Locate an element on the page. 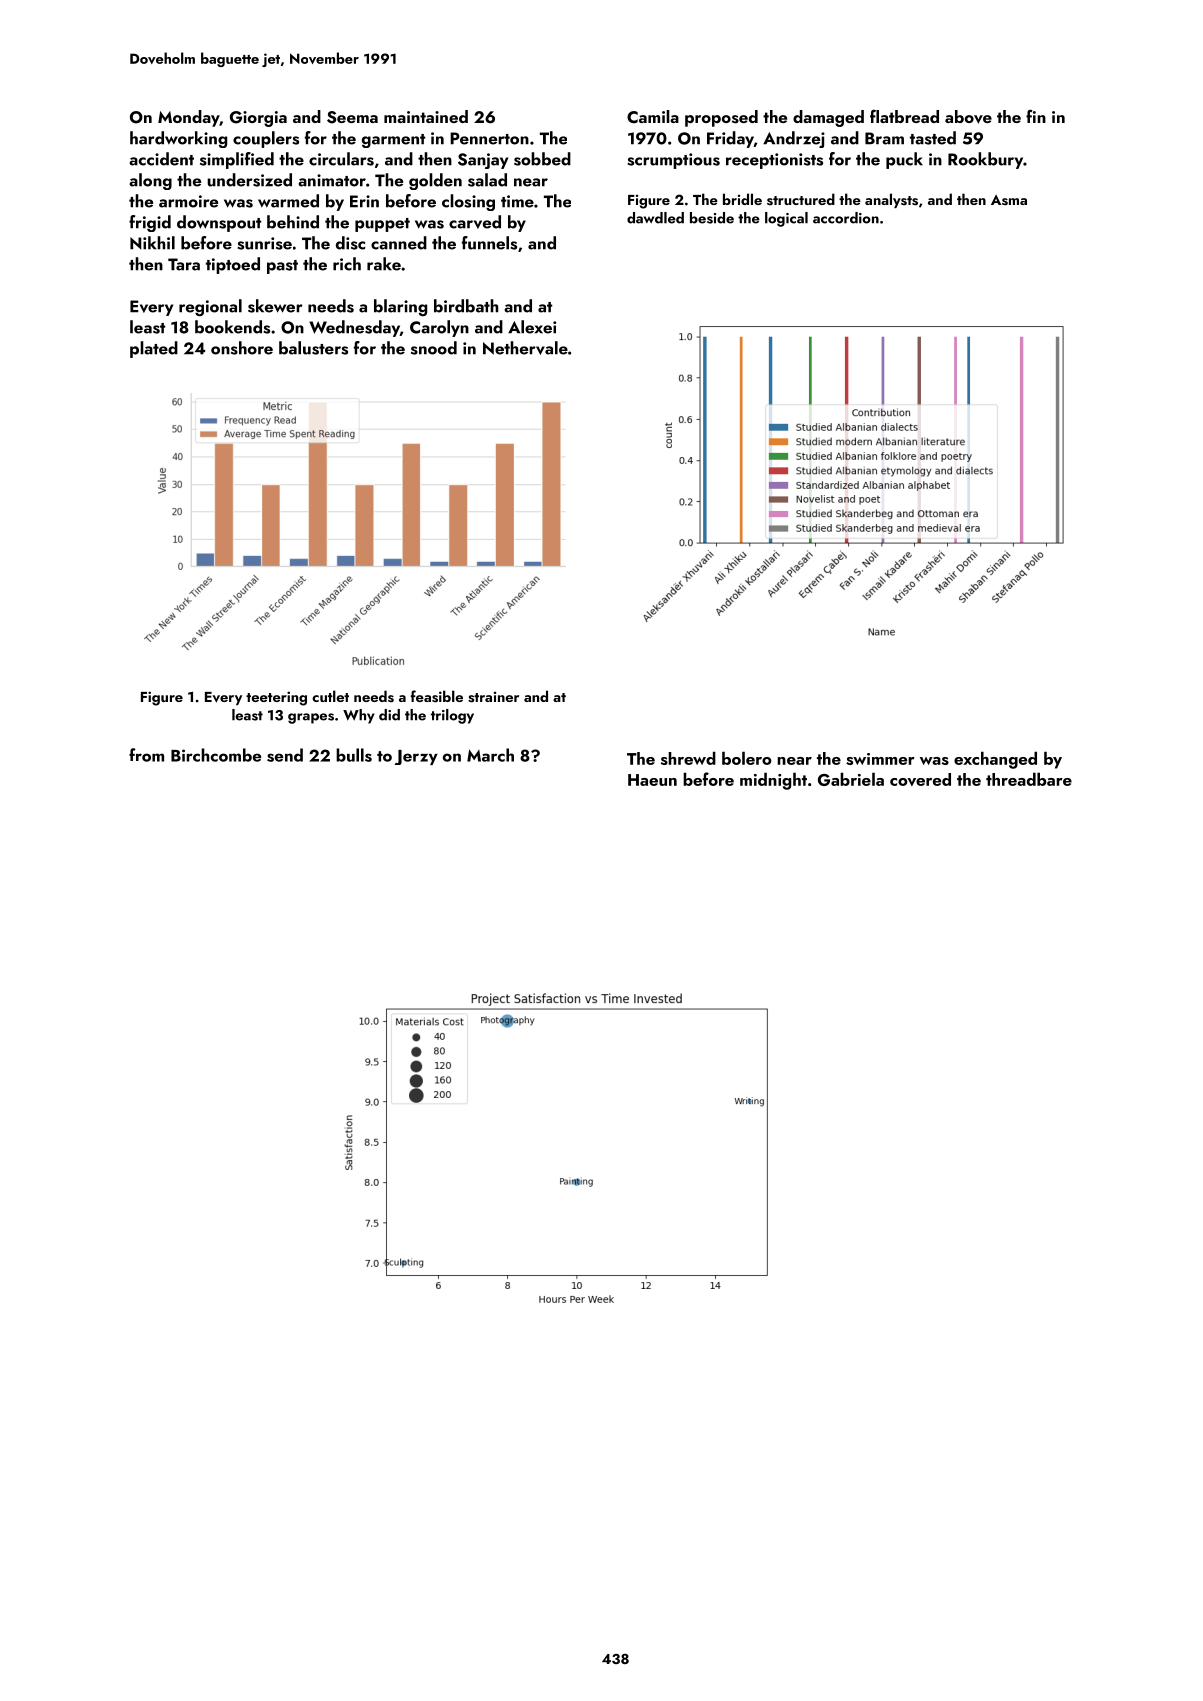 This page has width=1203, height=1701. Birchcombe is located at coordinates (216, 755).
